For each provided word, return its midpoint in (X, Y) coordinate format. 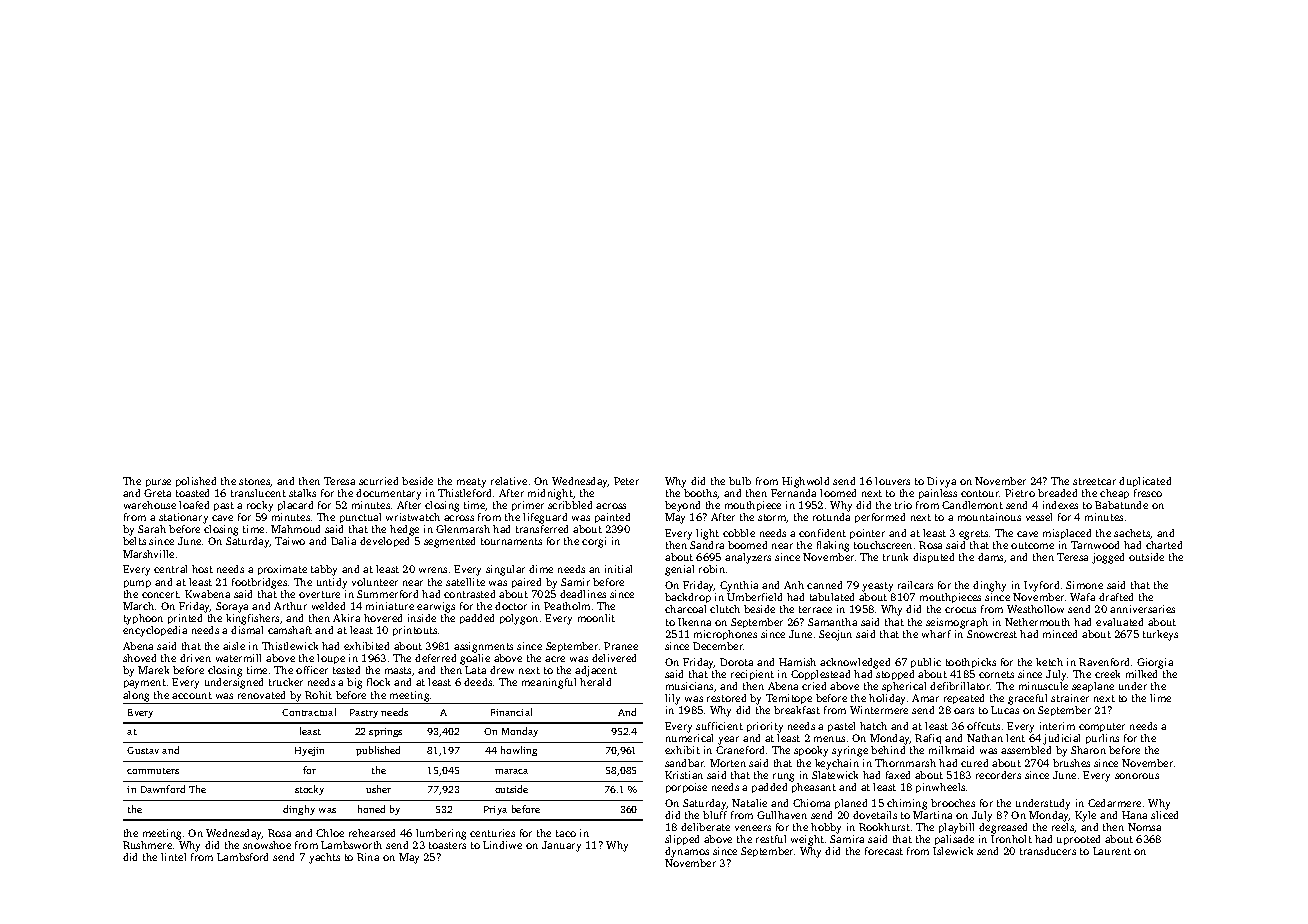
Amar (925, 698)
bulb (740, 481)
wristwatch (413, 517)
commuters (153, 771)
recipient (752, 675)
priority (765, 727)
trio (903, 505)
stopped (895, 675)
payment (145, 684)
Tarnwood (1095, 545)
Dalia (343, 541)
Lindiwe (502, 845)
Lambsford (242, 857)
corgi (594, 542)
